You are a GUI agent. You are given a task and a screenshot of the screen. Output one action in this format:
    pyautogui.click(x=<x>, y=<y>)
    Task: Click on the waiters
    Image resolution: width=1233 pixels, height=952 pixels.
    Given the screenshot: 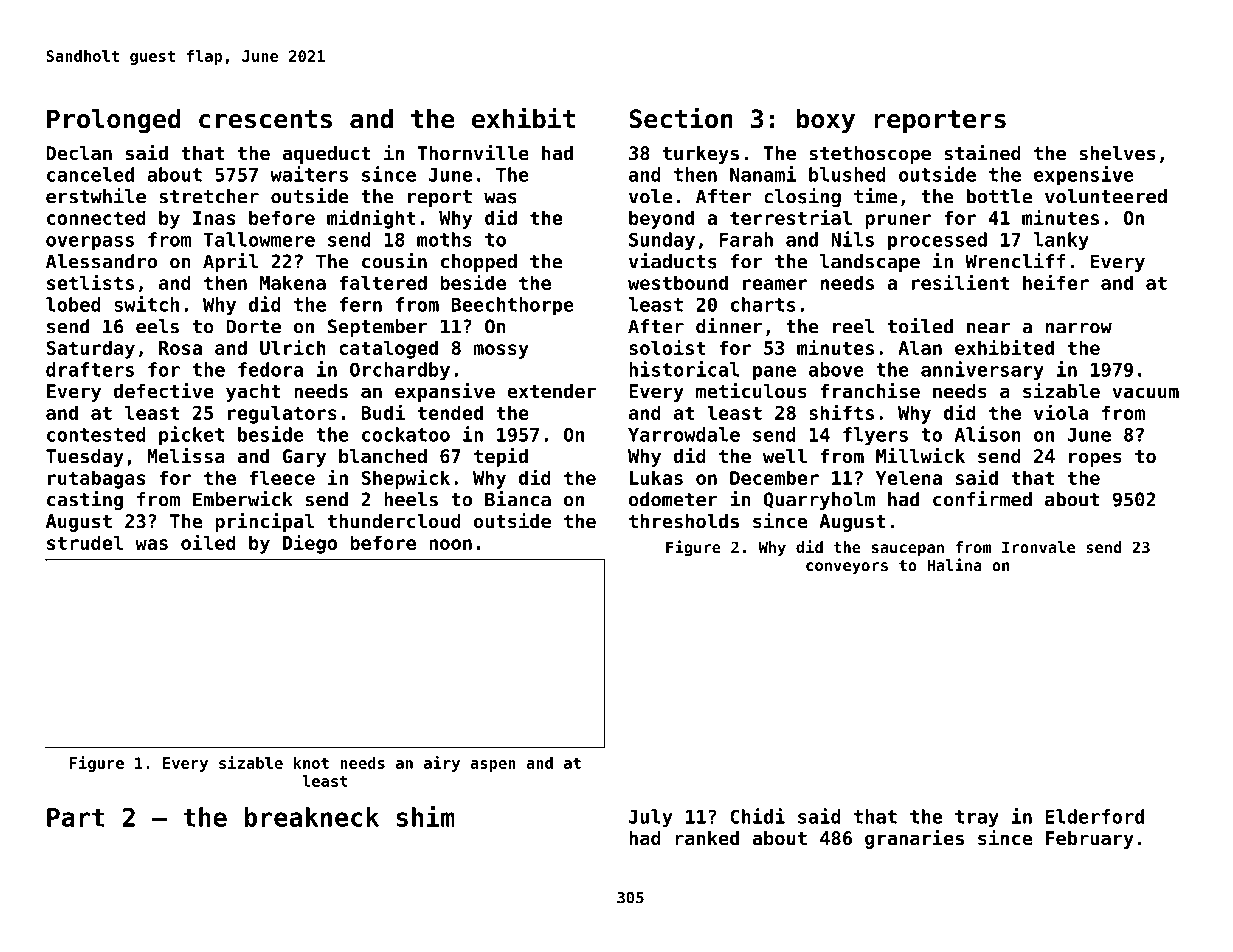 What is the action you would take?
    pyautogui.click(x=309, y=174)
